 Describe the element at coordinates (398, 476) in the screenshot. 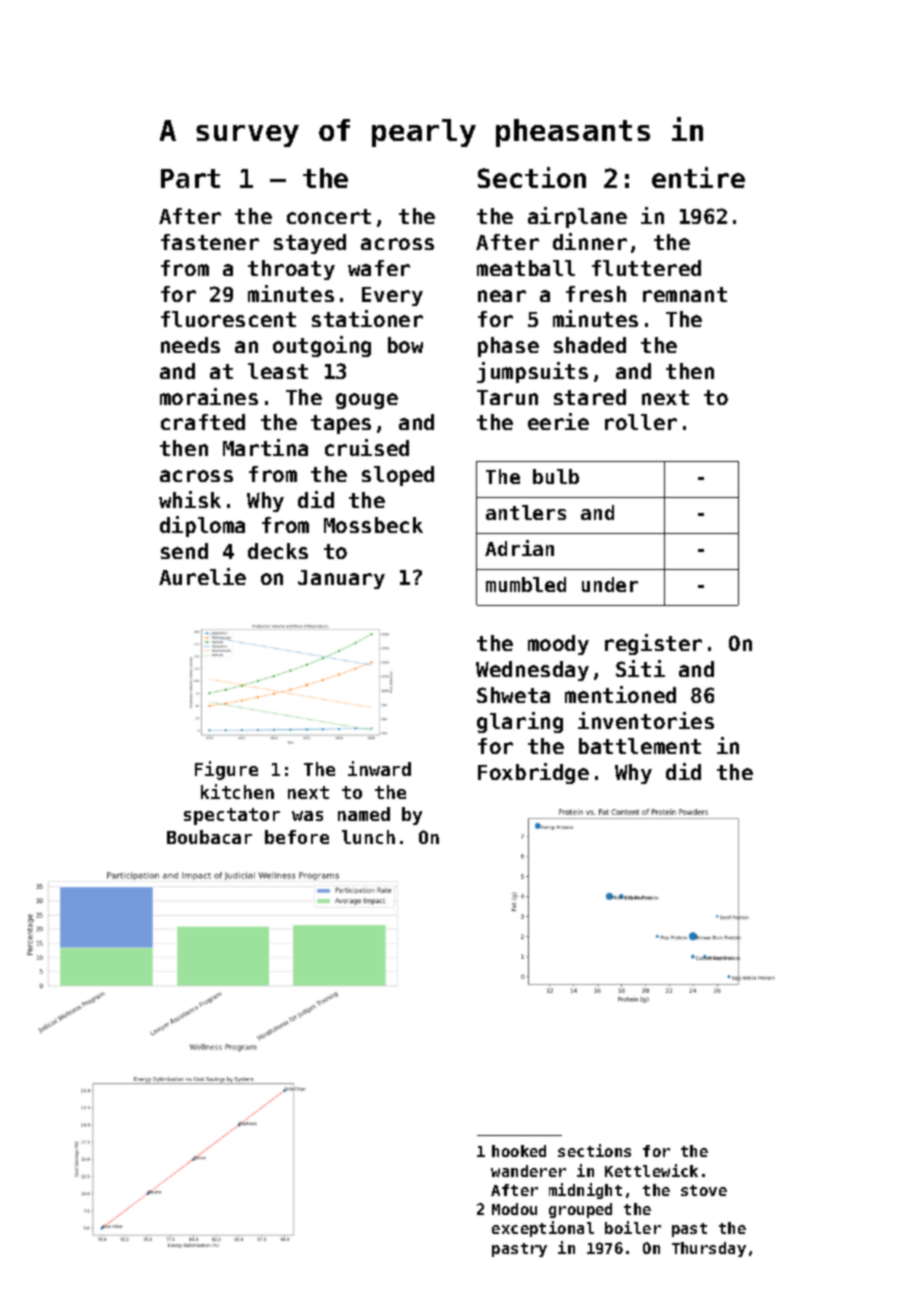

I see `sloped` at that location.
